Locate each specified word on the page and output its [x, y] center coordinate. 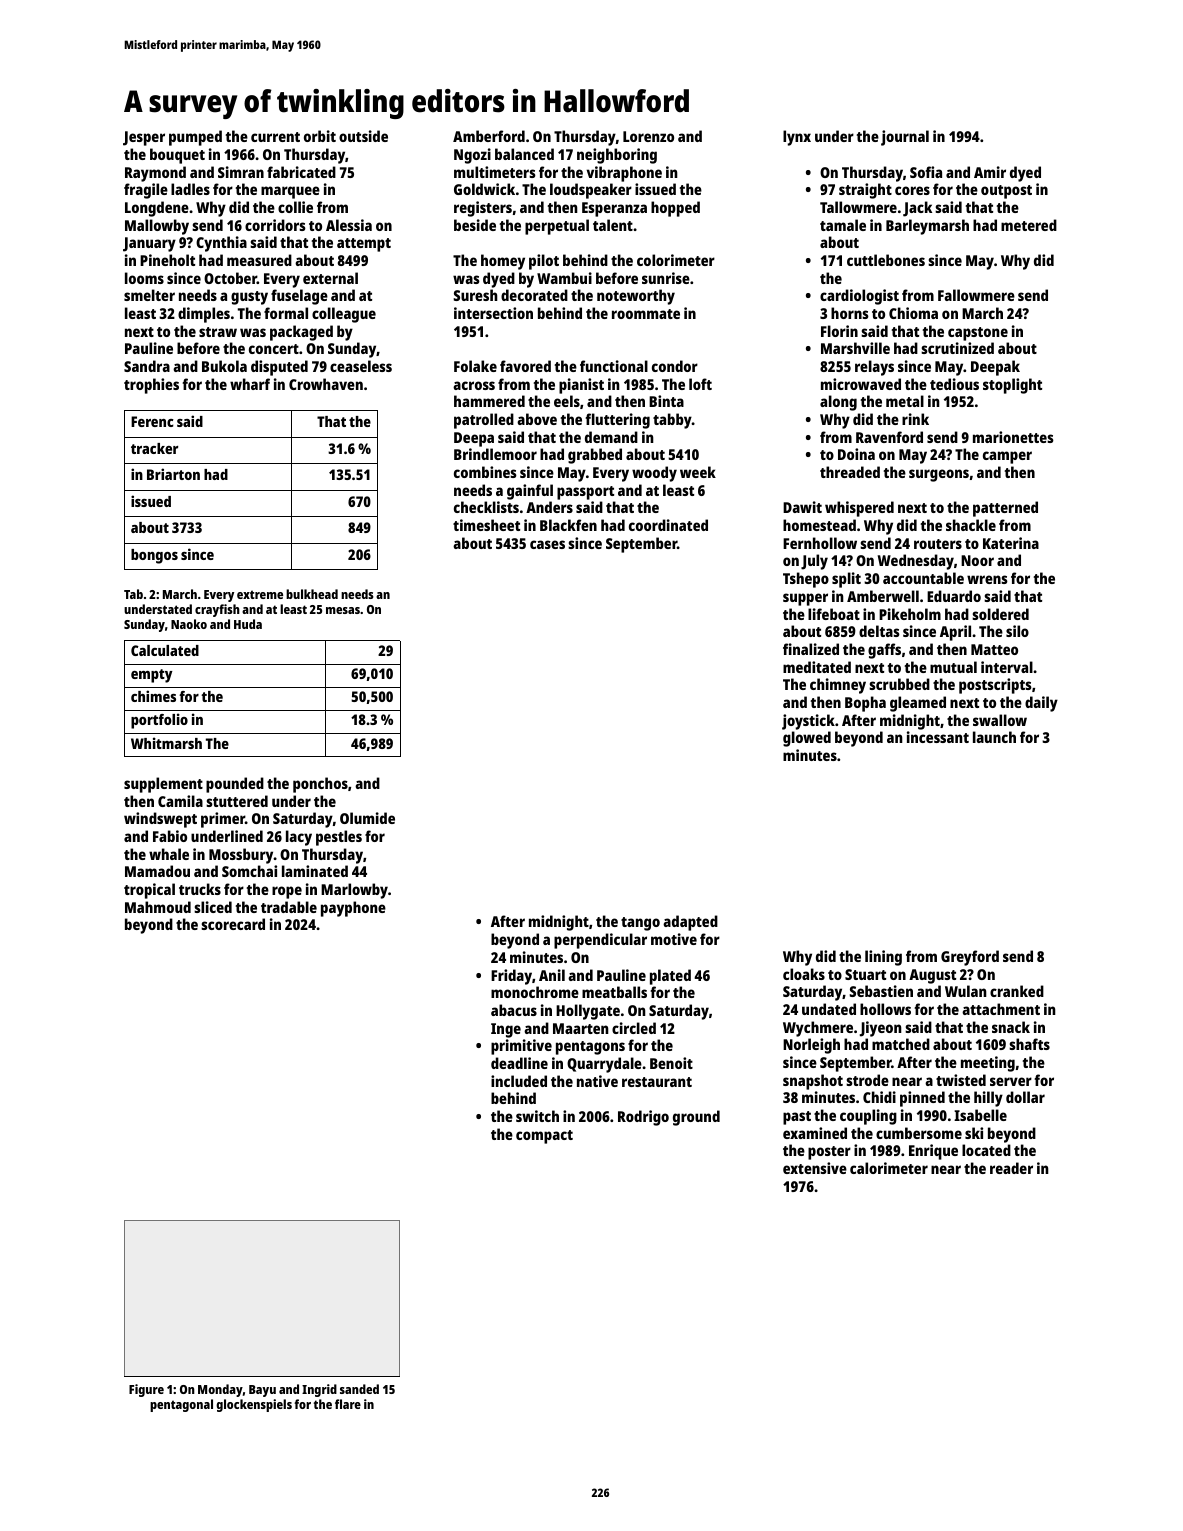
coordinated [668, 525]
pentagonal [181, 1405]
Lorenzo [648, 136]
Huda [248, 624]
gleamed [918, 704]
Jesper [144, 138]
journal [905, 138]
